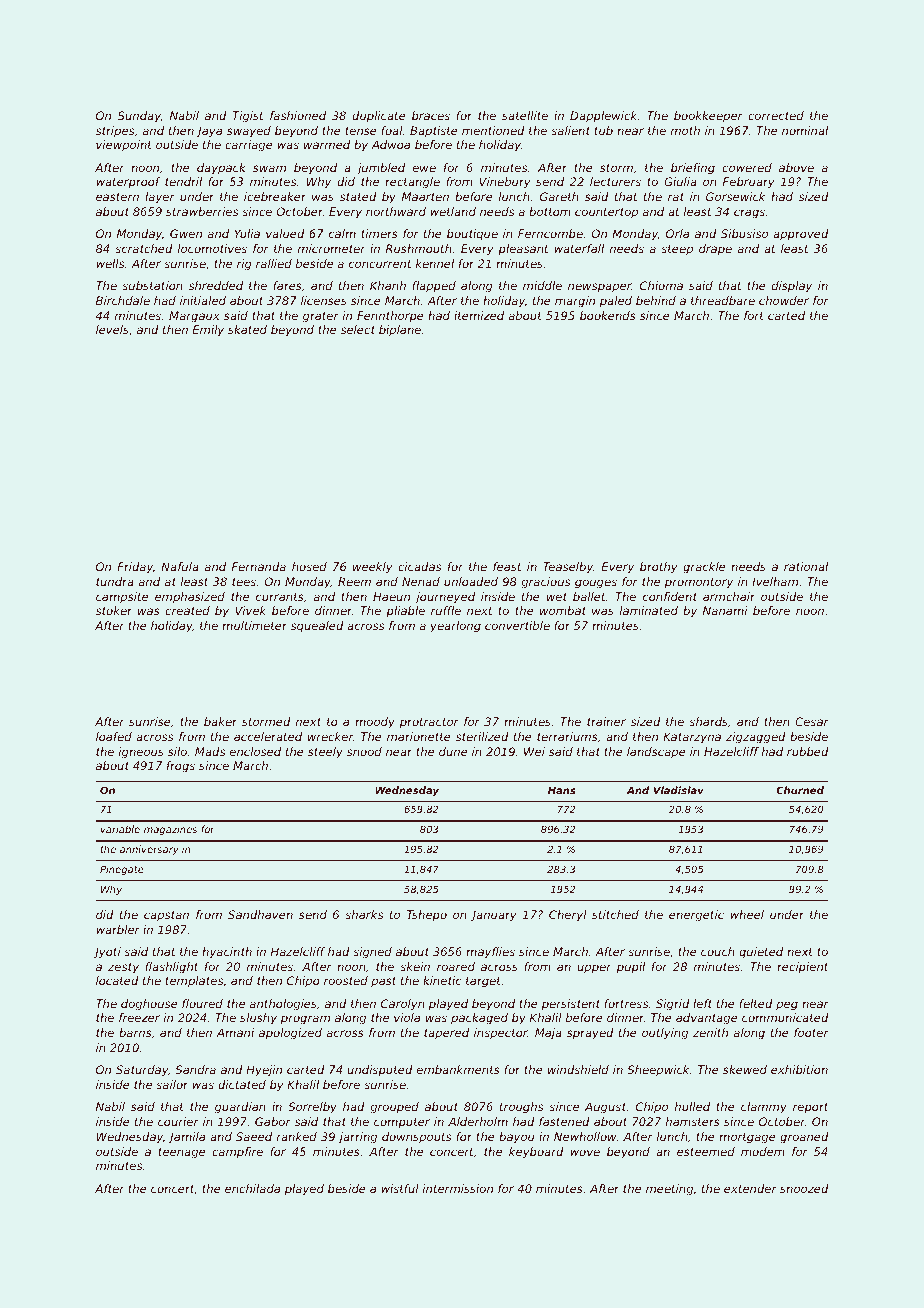 The height and width of the document is (1308, 924). Describe the element at coordinates (139, 117) in the document. I see `Sunday` at that location.
